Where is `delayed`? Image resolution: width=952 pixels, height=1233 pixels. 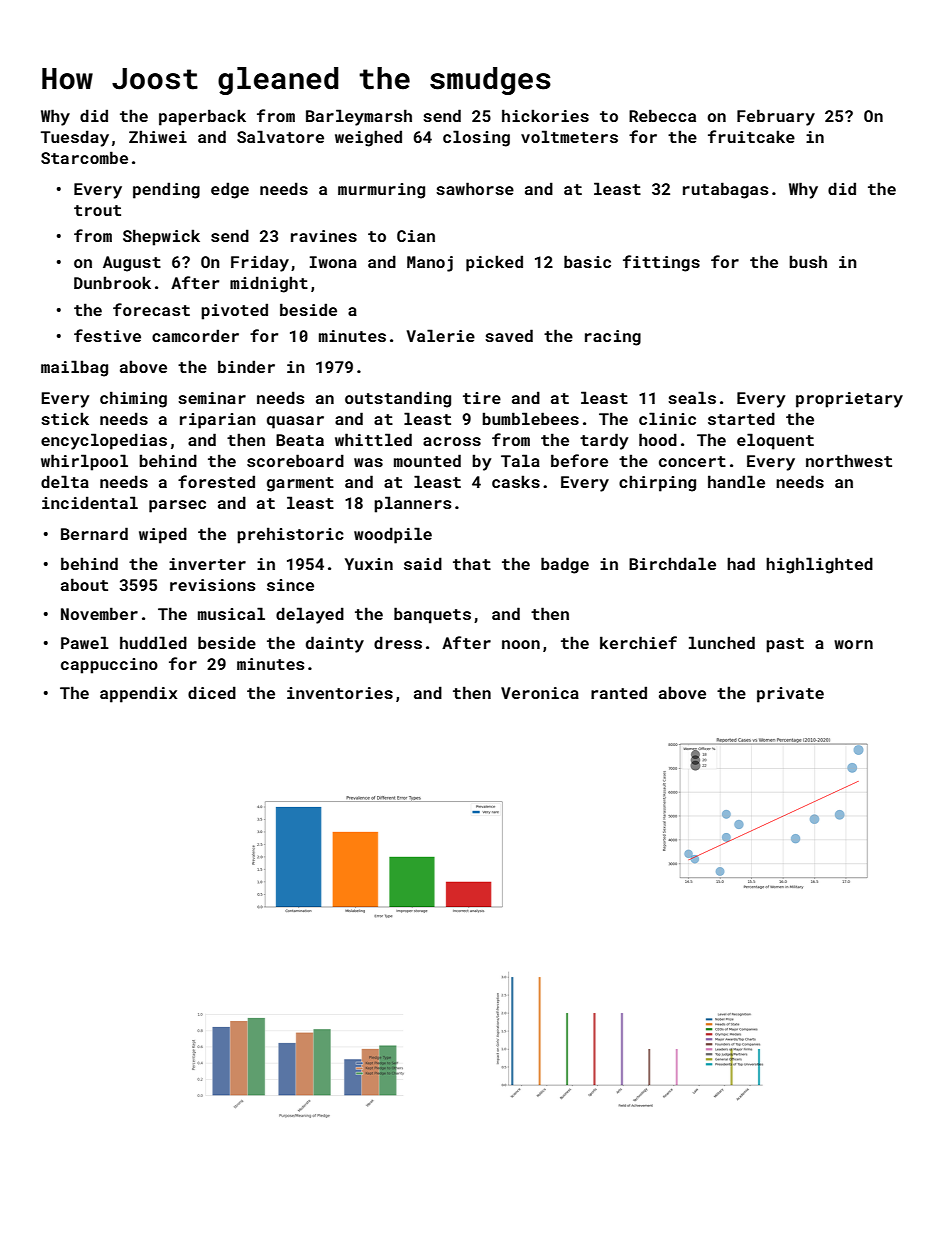 delayed is located at coordinates (310, 615).
